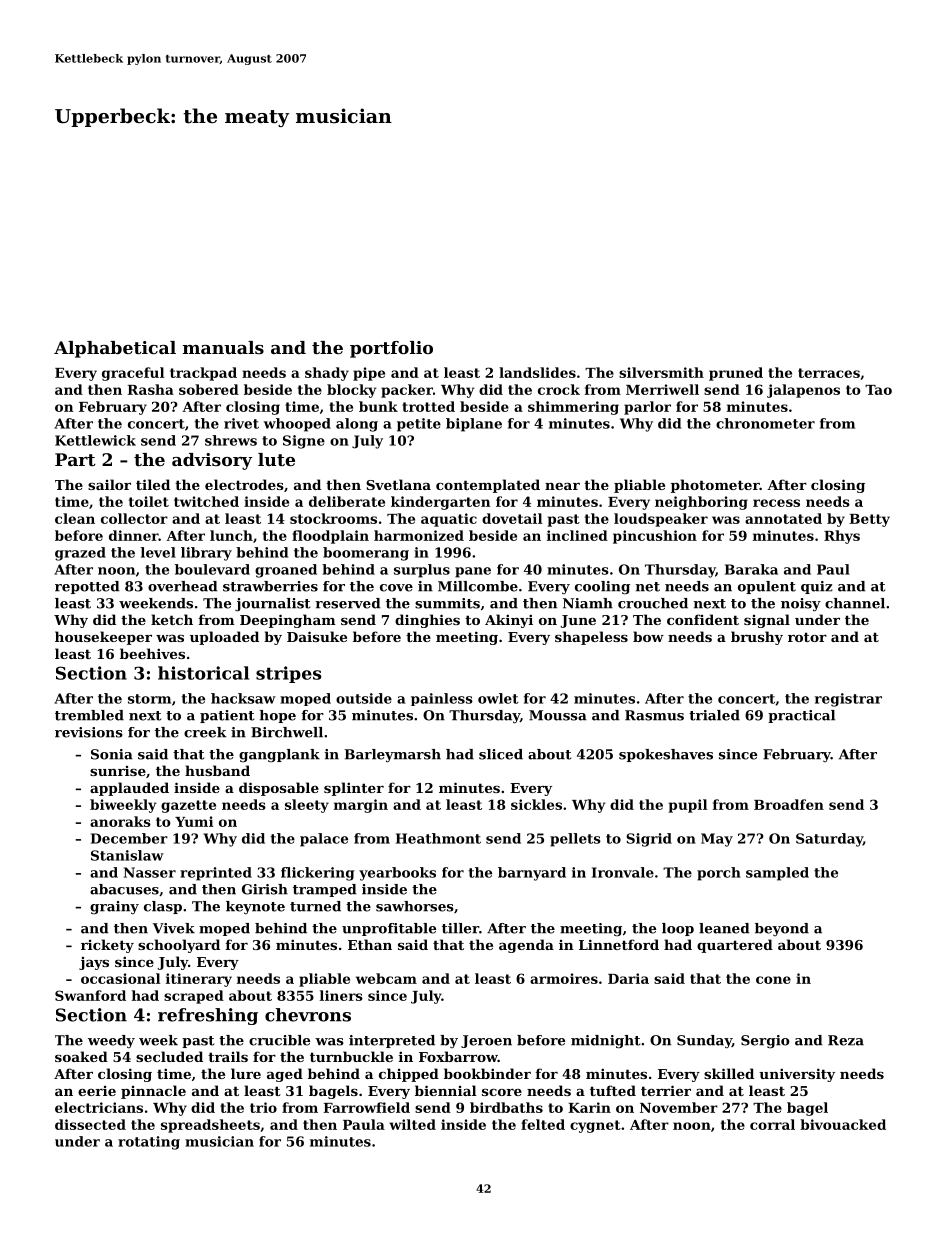 This screenshot has height=1233, width=952. I want to click on Farrowfield, so click(366, 1107).
